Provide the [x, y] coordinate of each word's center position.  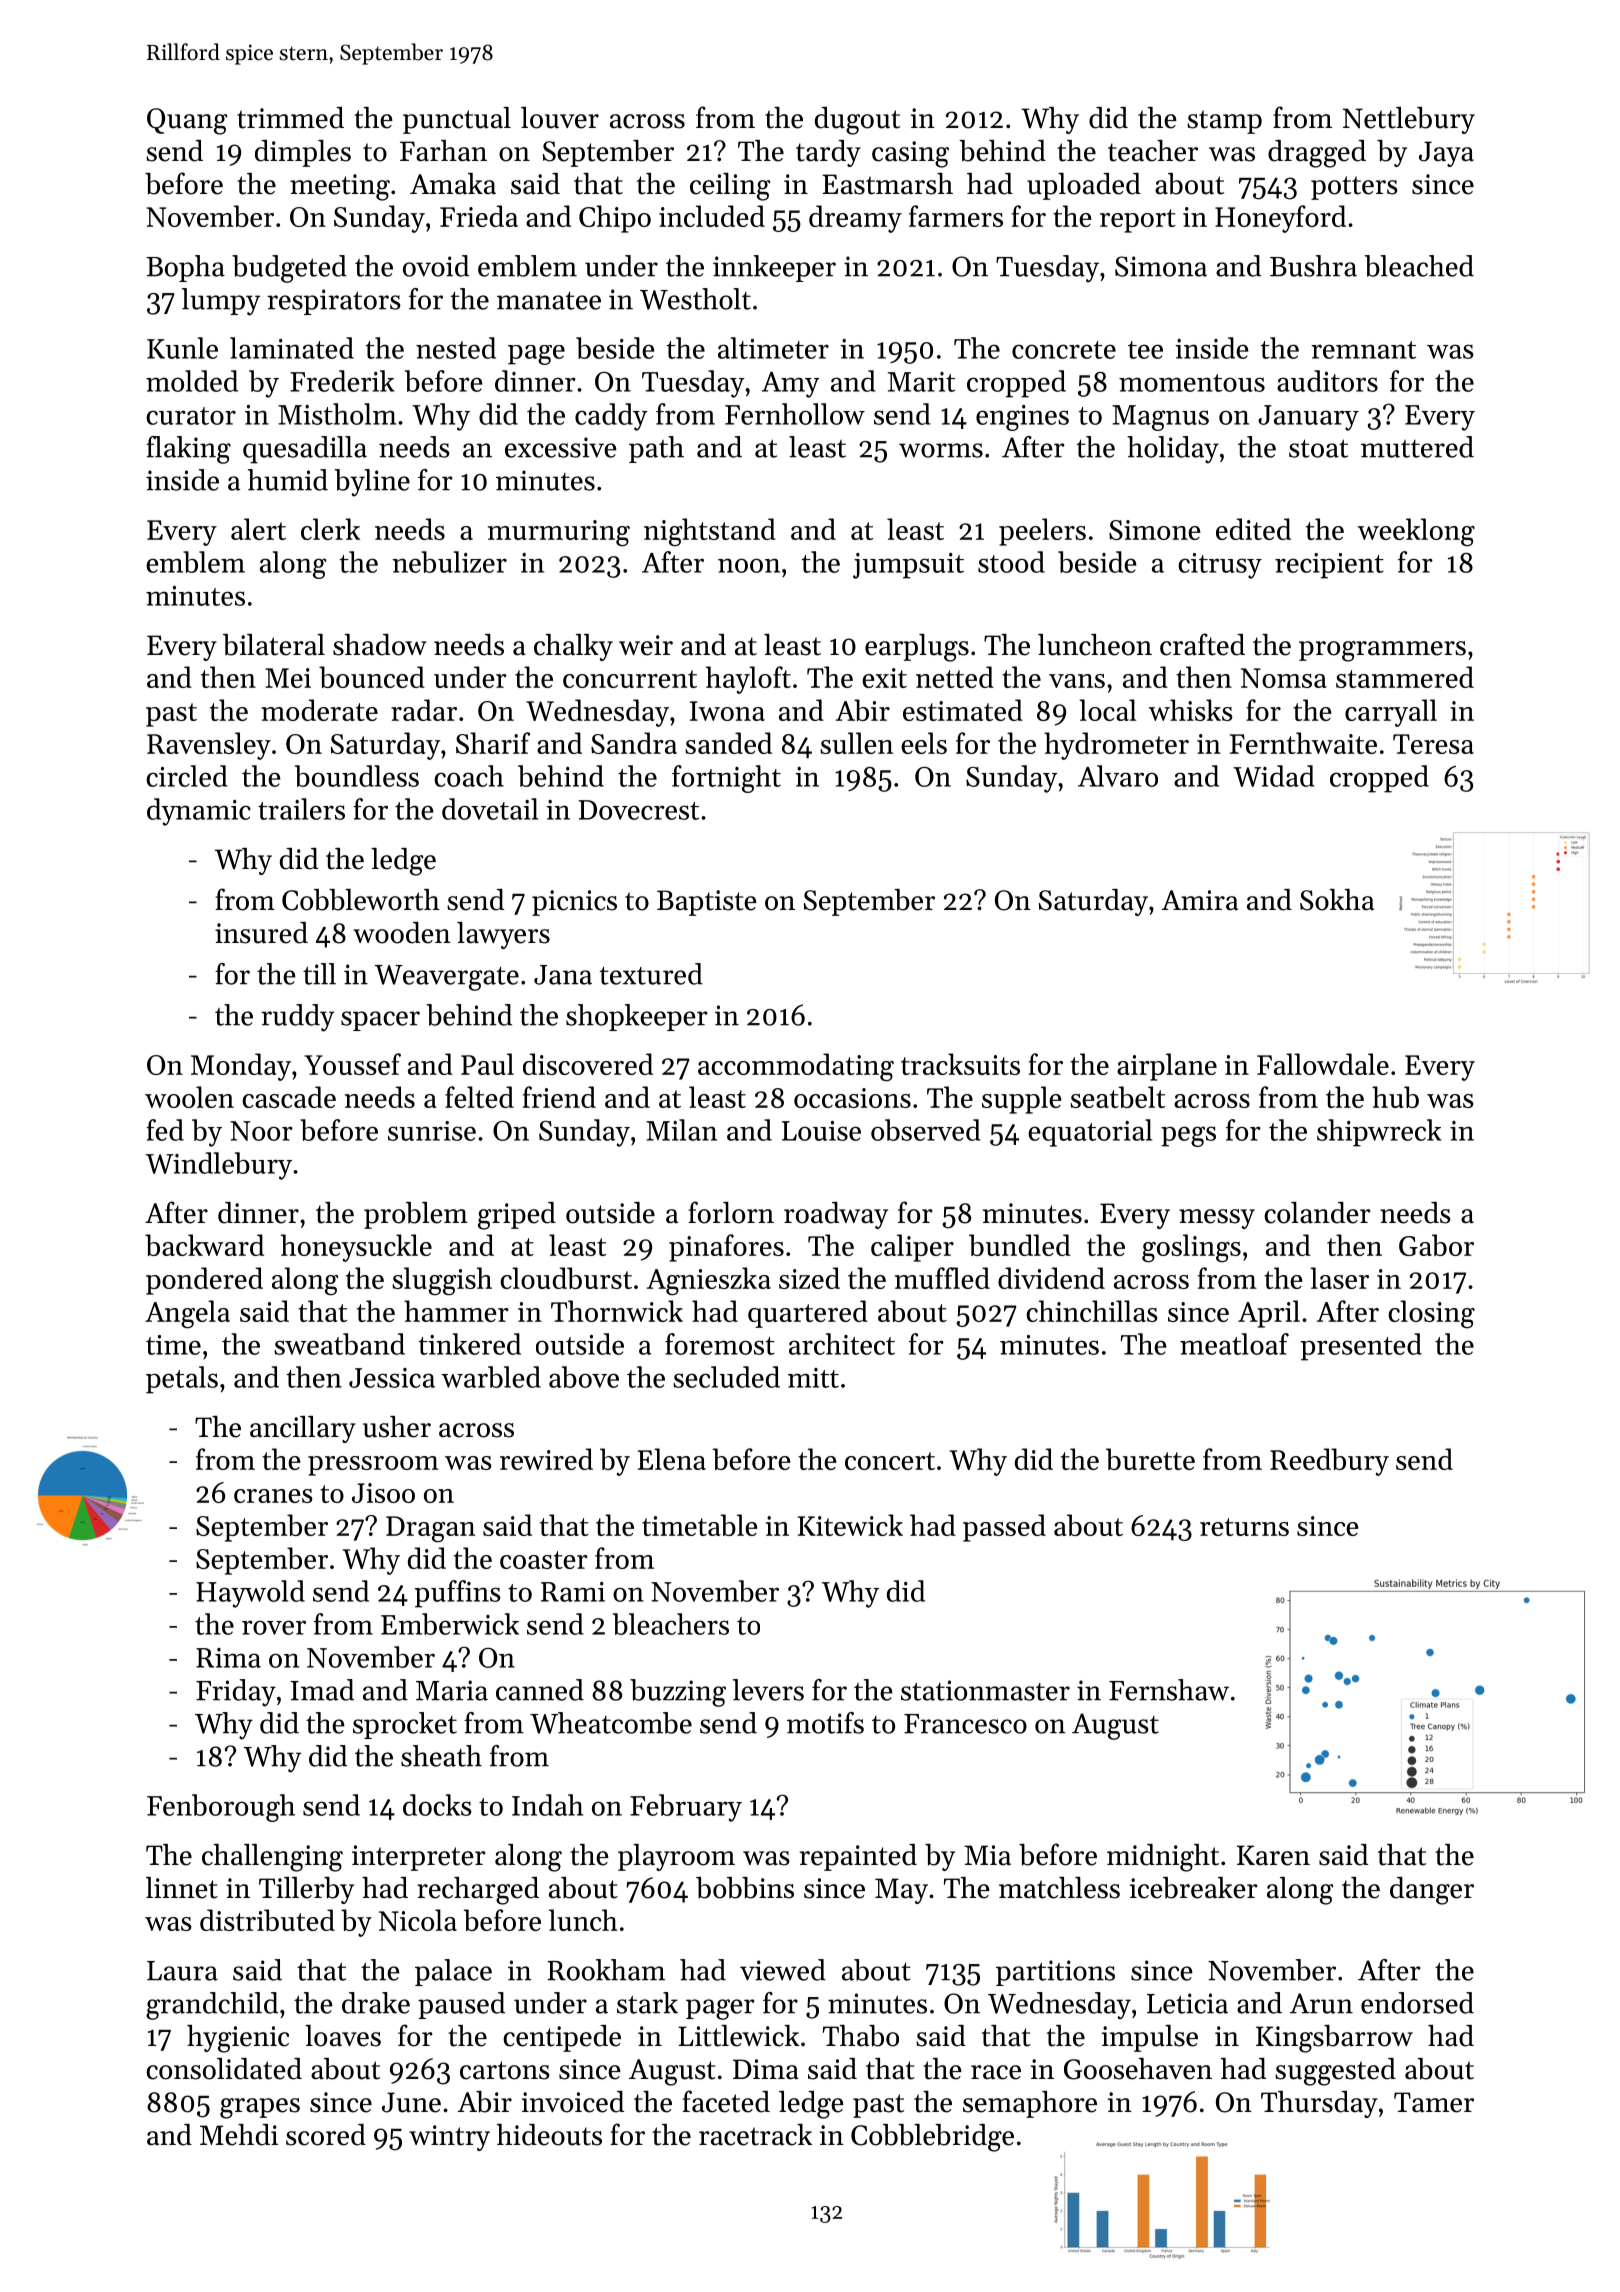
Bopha [185, 268]
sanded [728, 743]
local [1108, 710]
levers [768, 1690]
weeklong [1416, 532]
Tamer [1434, 2102]
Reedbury [1329, 1462]
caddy [611, 417]
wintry [449, 2138]
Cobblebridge [932, 2138]
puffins [457, 1594]
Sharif [493, 743]
